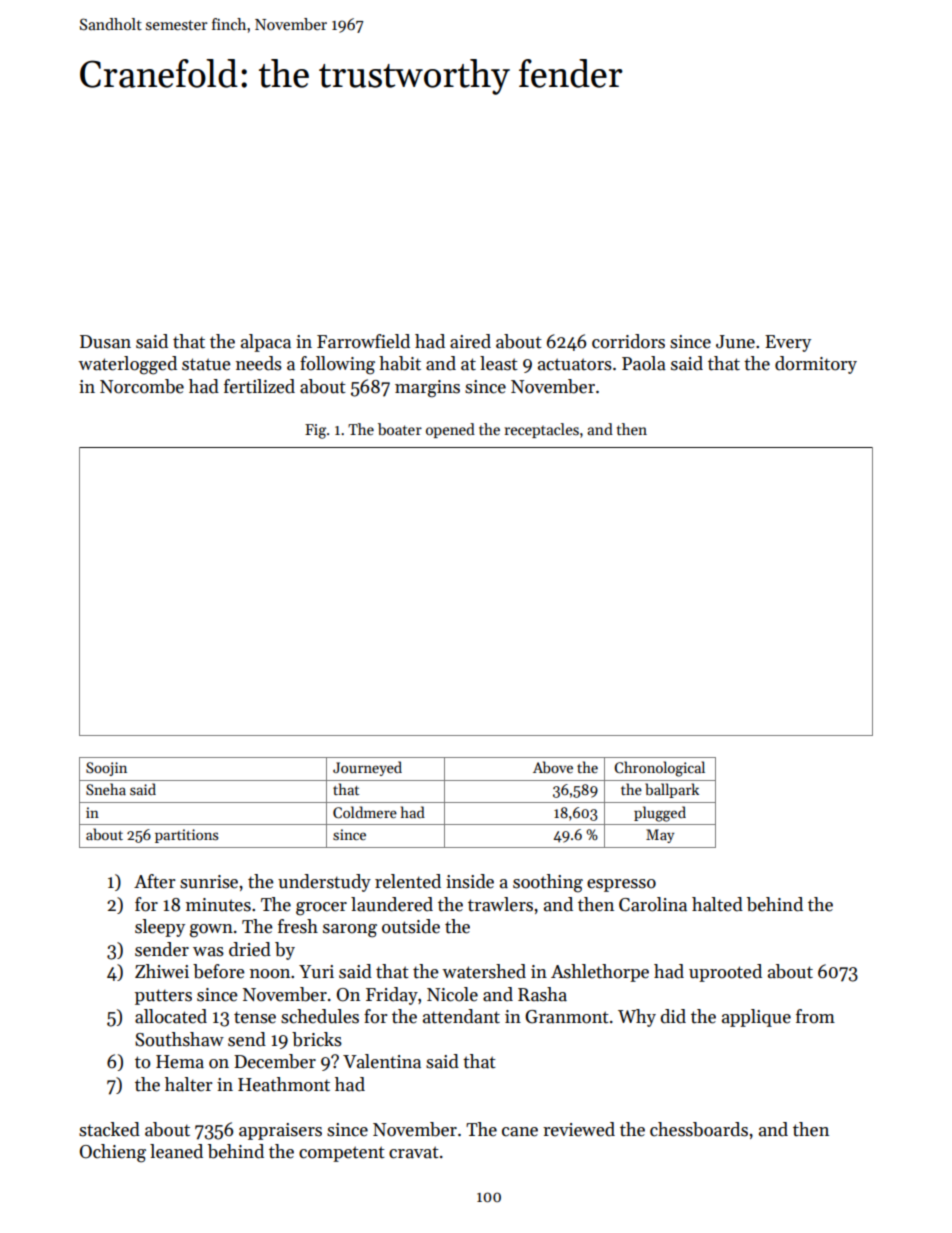  I want to click on Norcombe, so click(142, 386).
